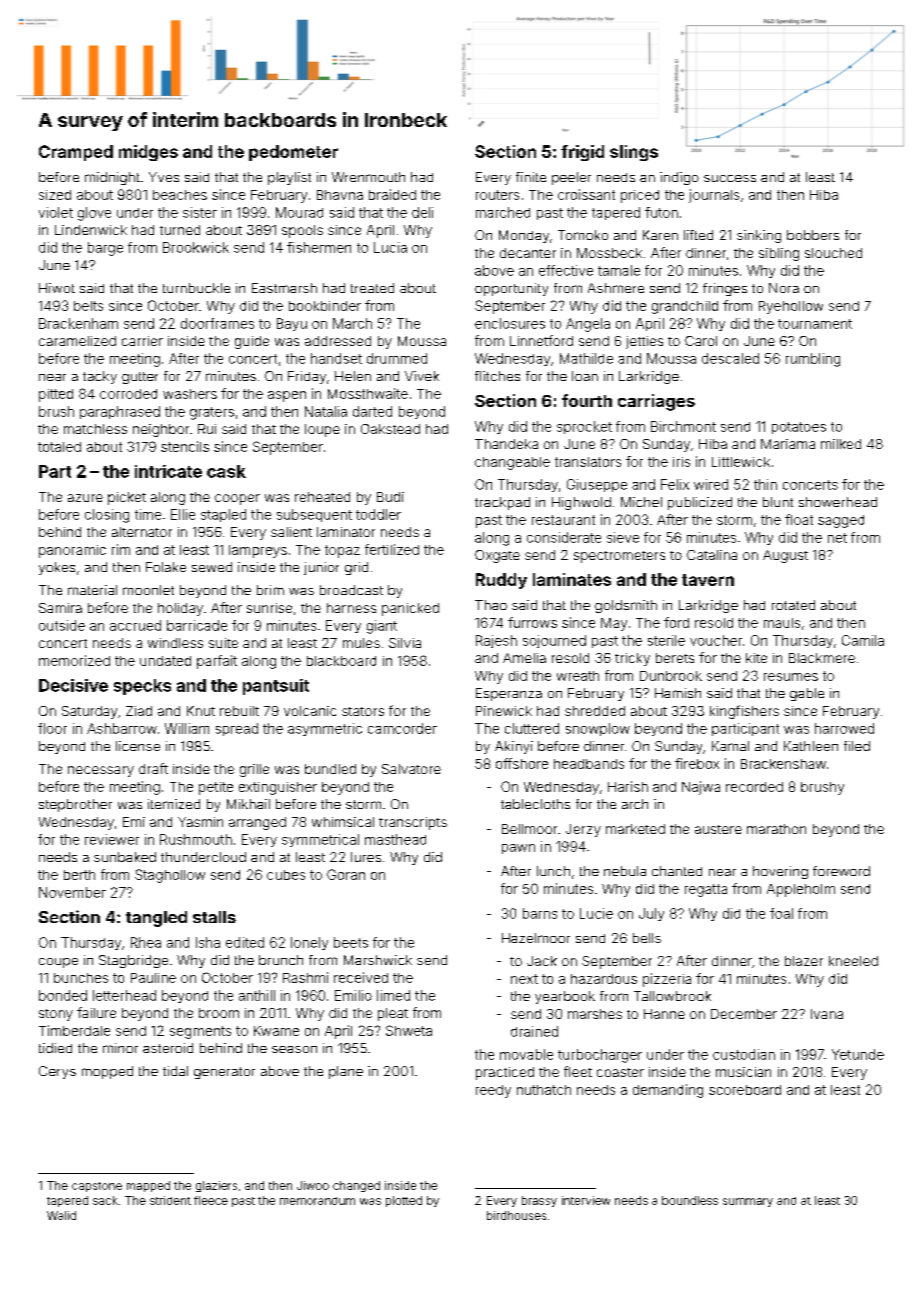 This screenshot has height=1308, width=924. What do you see at coordinates (245, 942) in the screenshot?
I see `edited` at bounding box center [245, 942].
